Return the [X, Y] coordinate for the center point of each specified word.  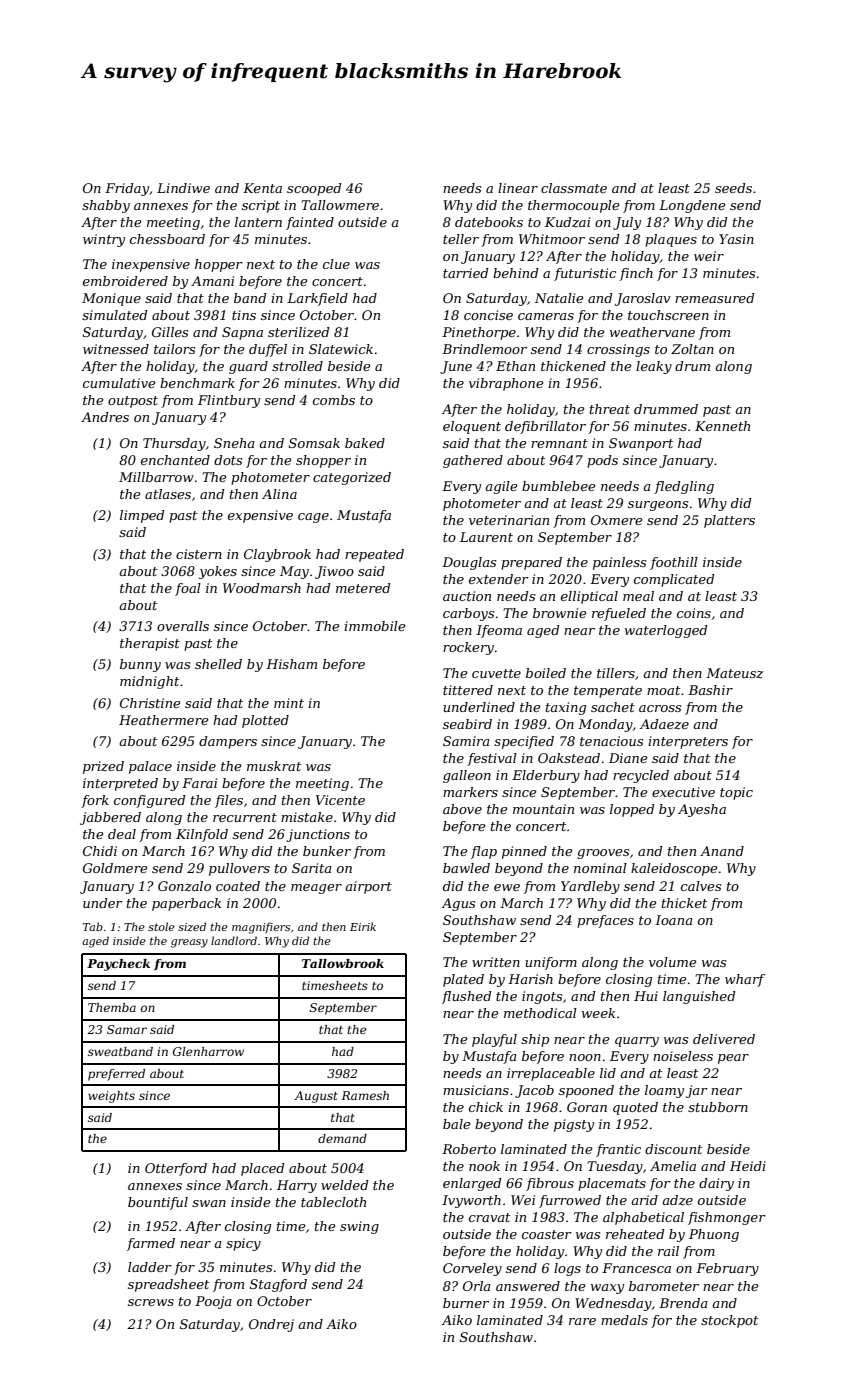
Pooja [213, 1302]
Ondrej [271, 1325]
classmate [574, 188]
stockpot [729, 1321]
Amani [212, 281]
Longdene [692, 206]
